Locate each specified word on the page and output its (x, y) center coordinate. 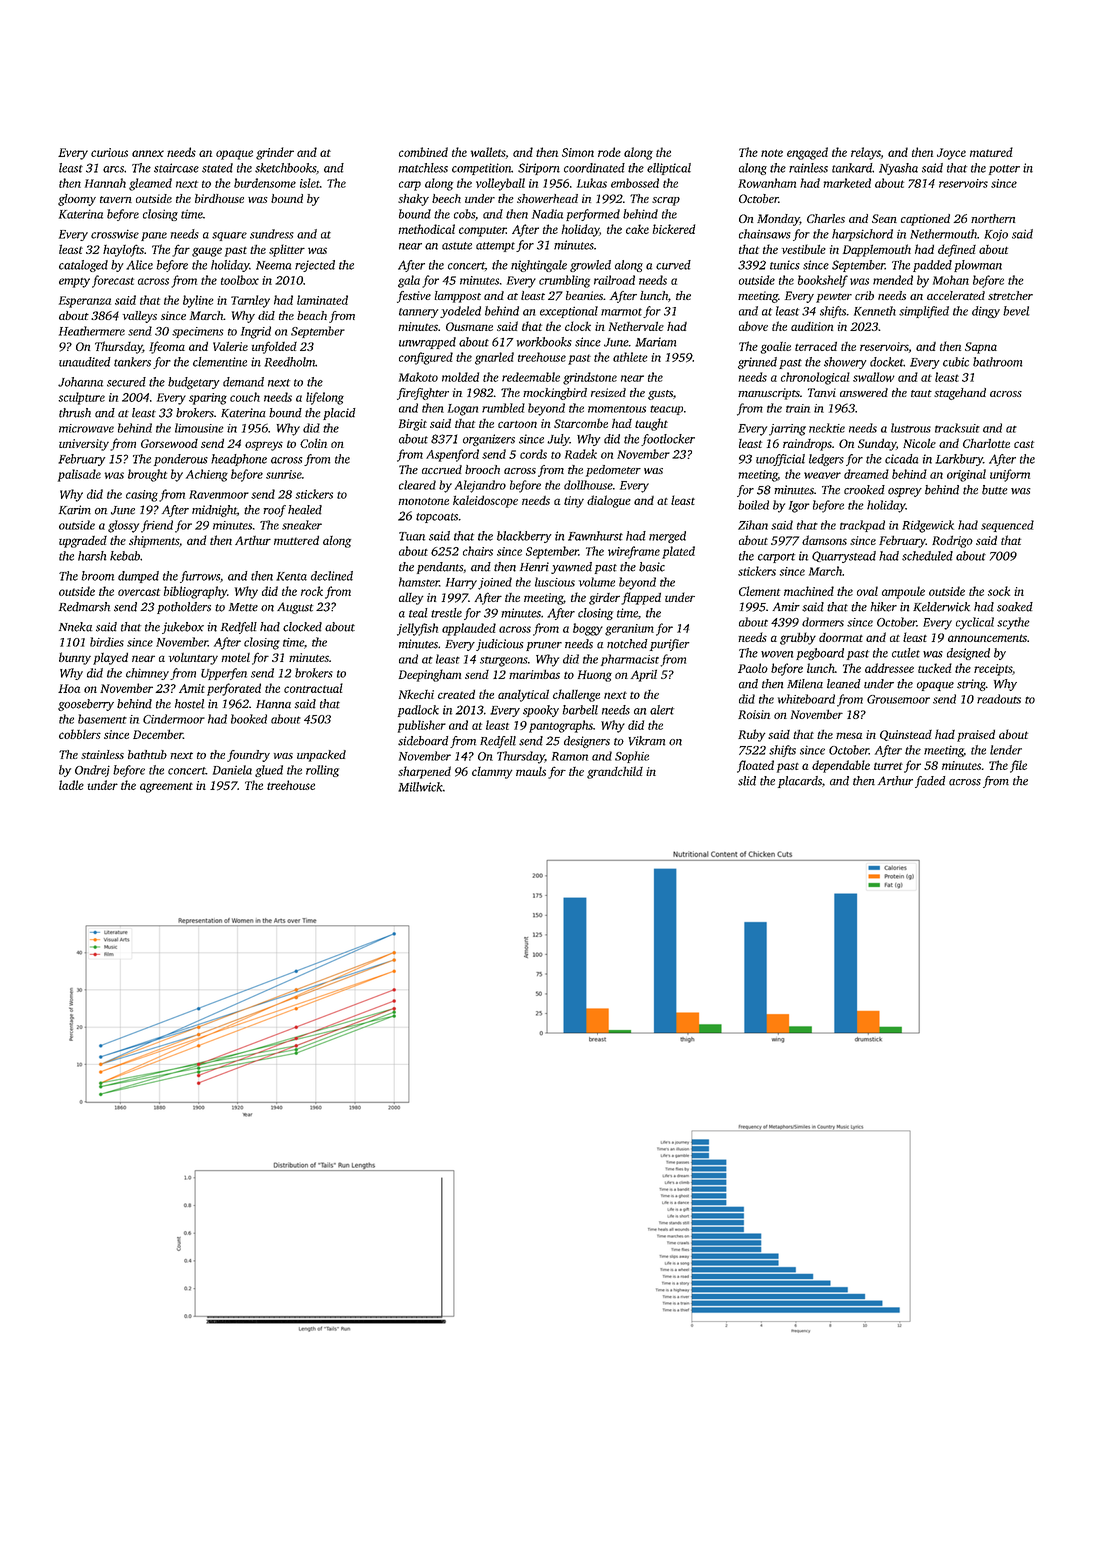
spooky (541, 711)
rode (609, 152)
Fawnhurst (595, 536)
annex (148, 153)
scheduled (927, 556)
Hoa (69, 688)
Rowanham (767, 183)
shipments (154, 542)
